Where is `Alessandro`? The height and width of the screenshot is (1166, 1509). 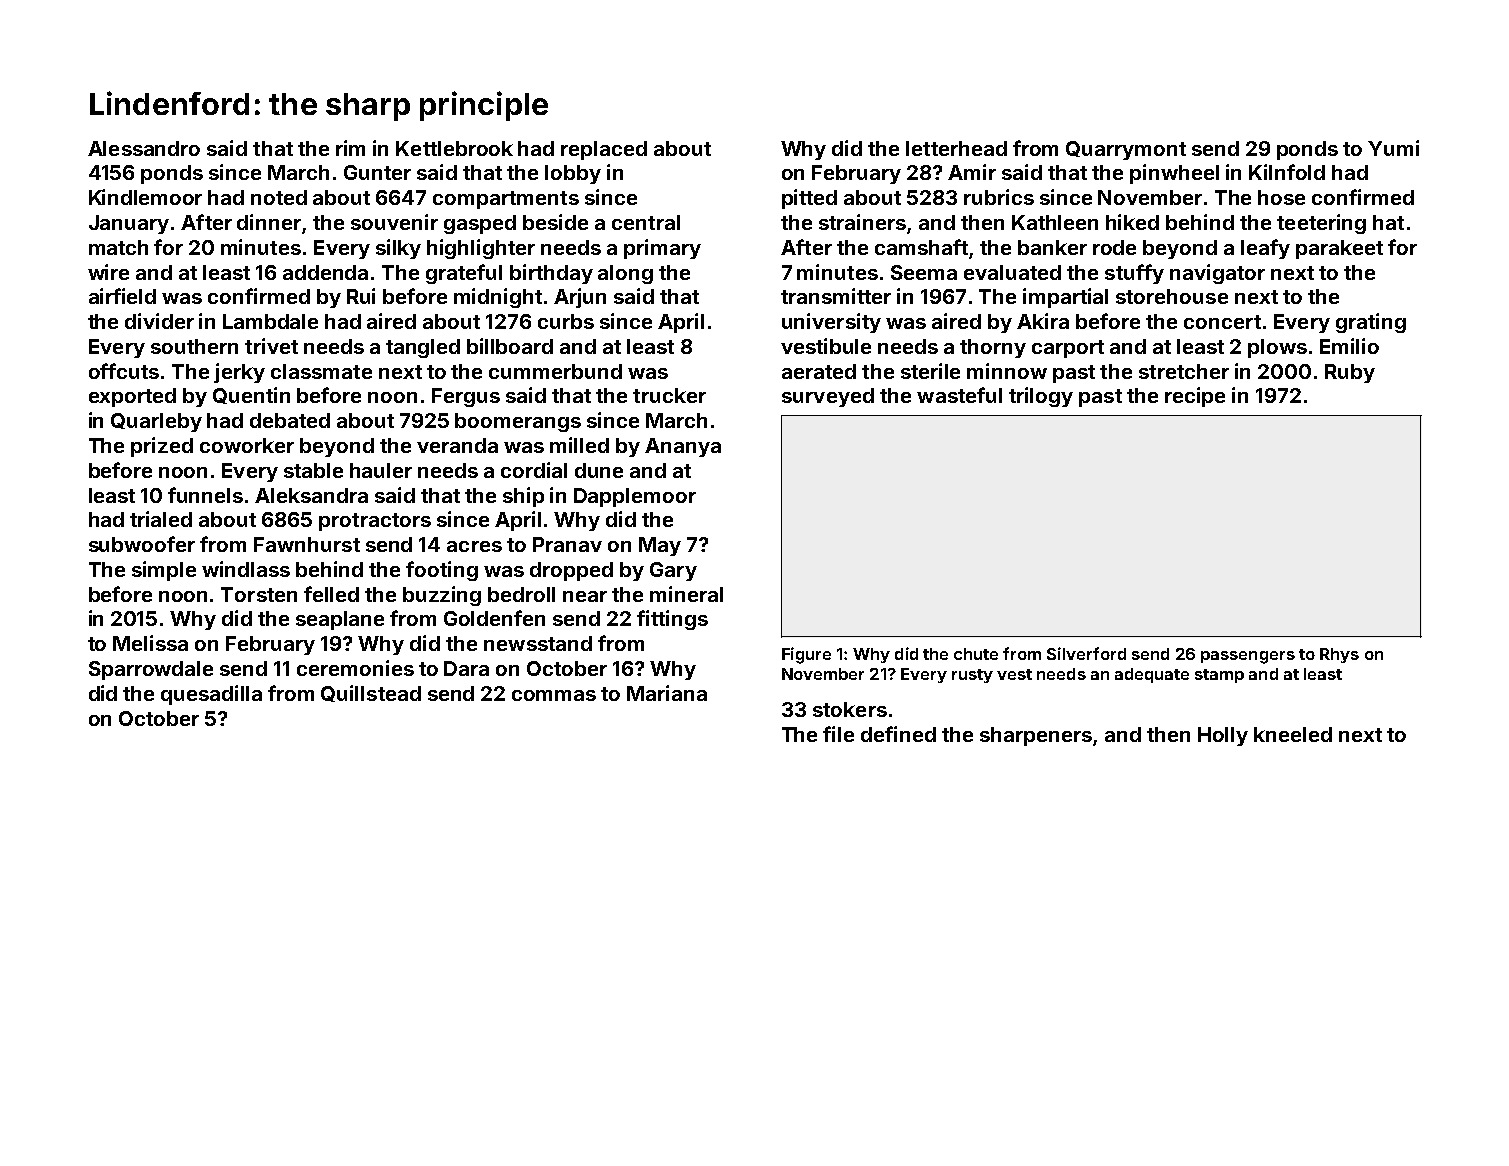 Alessandro is located at coordinates (144, 148).
